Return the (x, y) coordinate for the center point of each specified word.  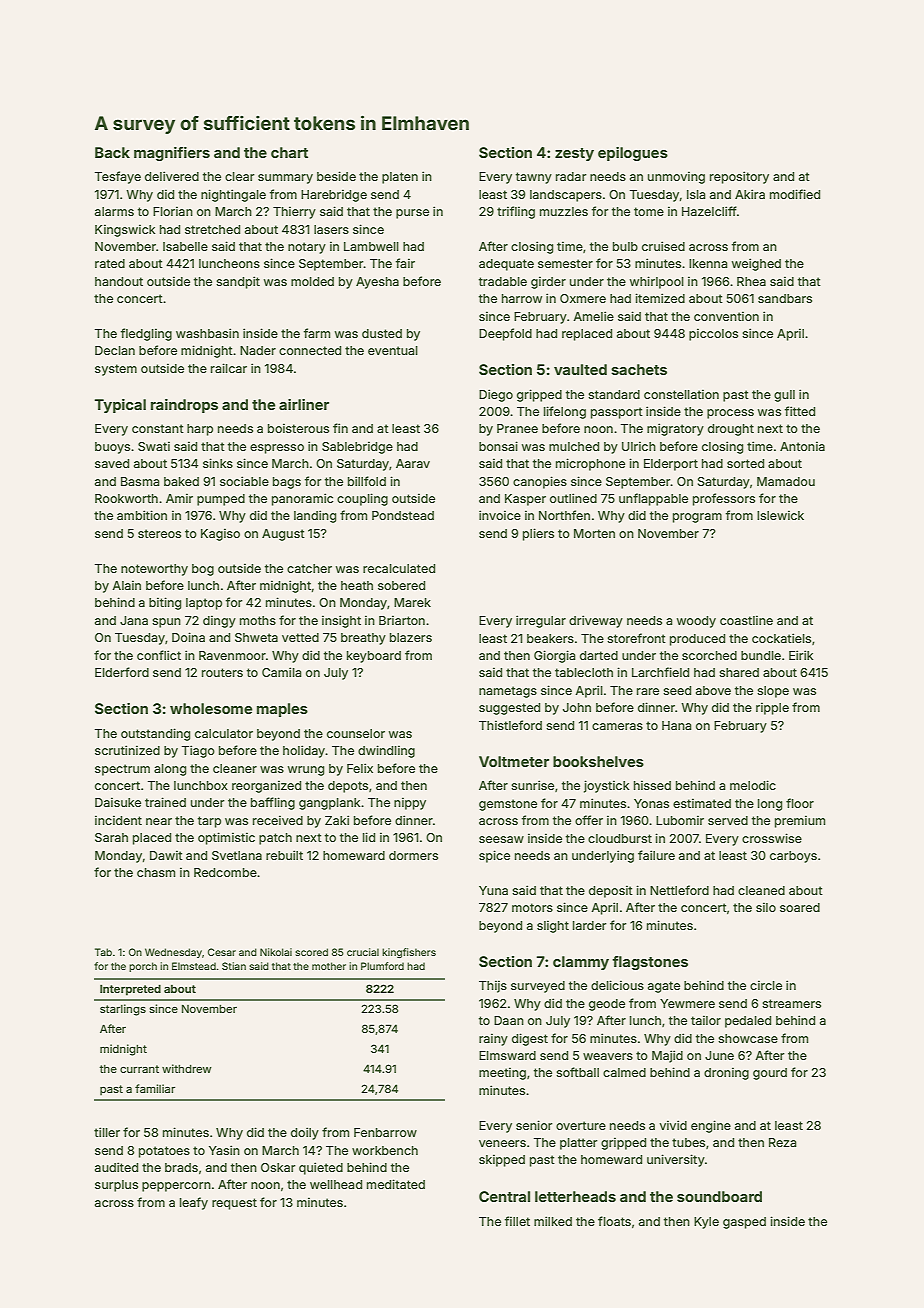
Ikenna (708, 263)
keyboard (374, 657)
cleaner (235, 768)
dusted (382, 333)
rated (110, 263)
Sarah (111, 837)
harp (200, 430)
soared (800, 907)
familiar (155, 1088)
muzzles (564, 211)
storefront (636, 638)
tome (649, 211)
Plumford (382, 966)
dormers (413, 855)
